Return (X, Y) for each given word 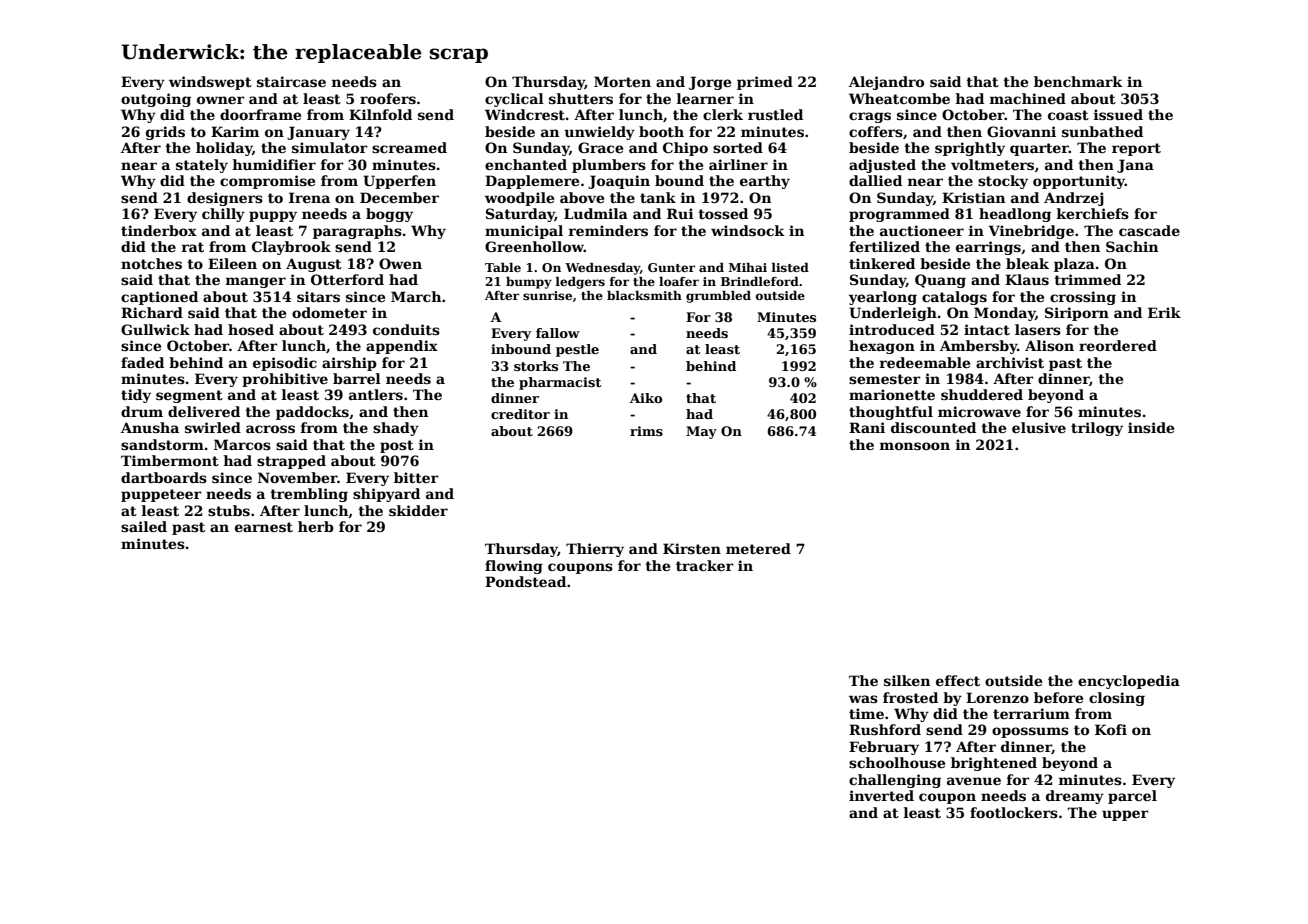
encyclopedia (1129, 682)
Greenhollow (534, 246)
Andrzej (1074, 199)
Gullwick (155, 329)
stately (202, 166)
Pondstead (525, 581)
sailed (144, 526)
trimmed (1087, 279)
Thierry (595, 550)
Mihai (748, 267)
